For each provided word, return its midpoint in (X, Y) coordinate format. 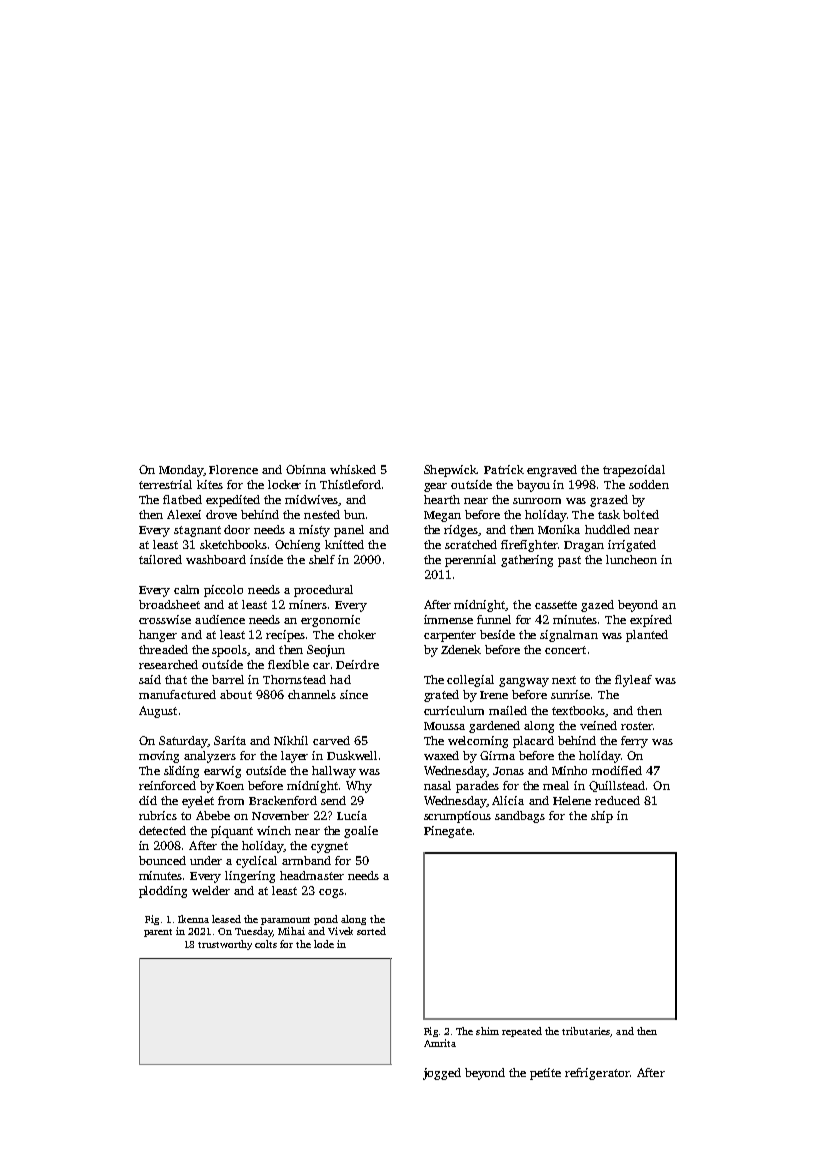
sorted (371, 931)
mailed (508, 710)
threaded (163, 649)
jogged (442, 1074)
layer (294, 757)
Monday (181, 471)
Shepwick (450, 471)
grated (441, 696)
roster (637, 726)
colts (266, 944)
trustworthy (225, 945)
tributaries (586, 1032)
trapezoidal (634, 471)
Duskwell (352, 755)
